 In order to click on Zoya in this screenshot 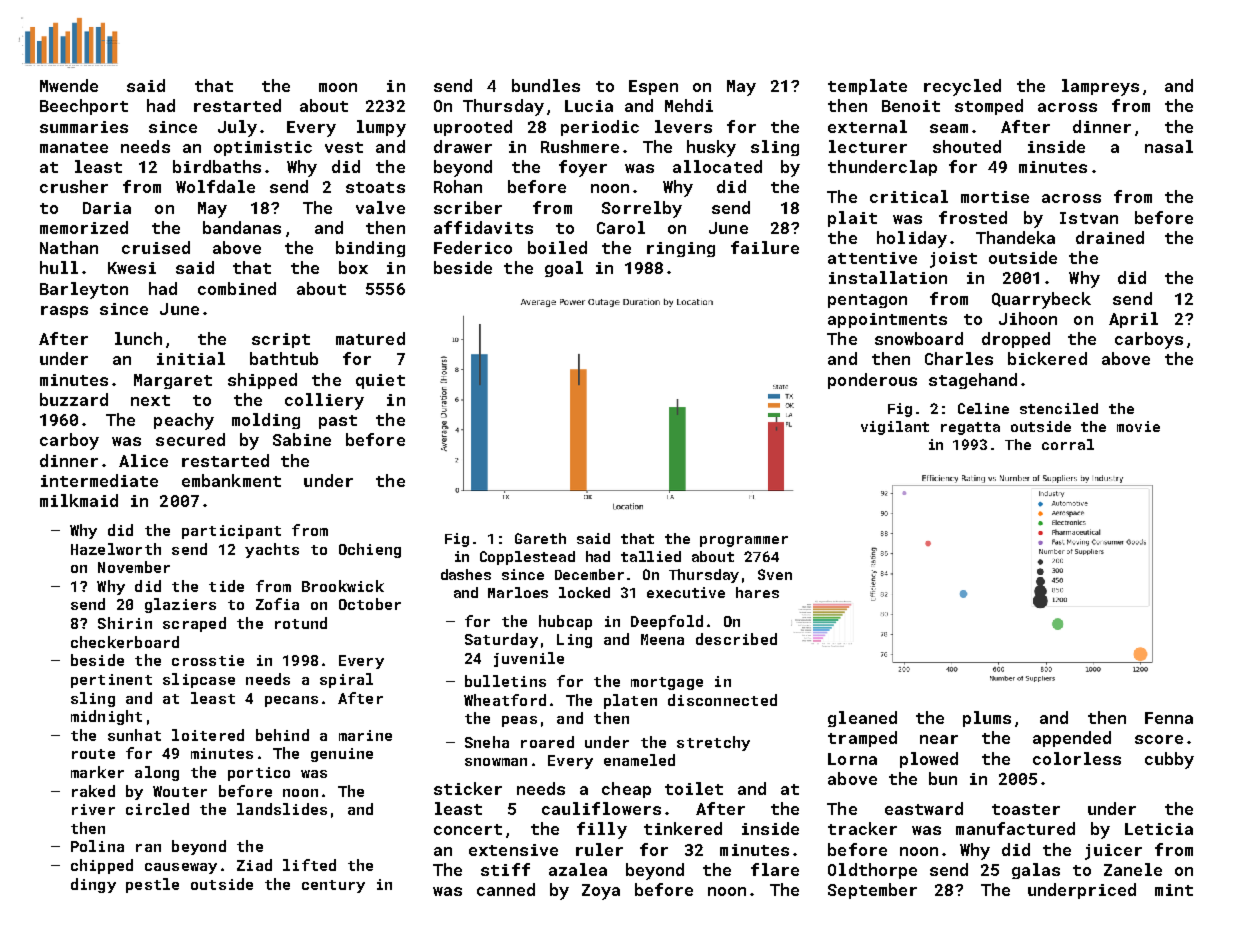, I will do `click(601, 892)`.
